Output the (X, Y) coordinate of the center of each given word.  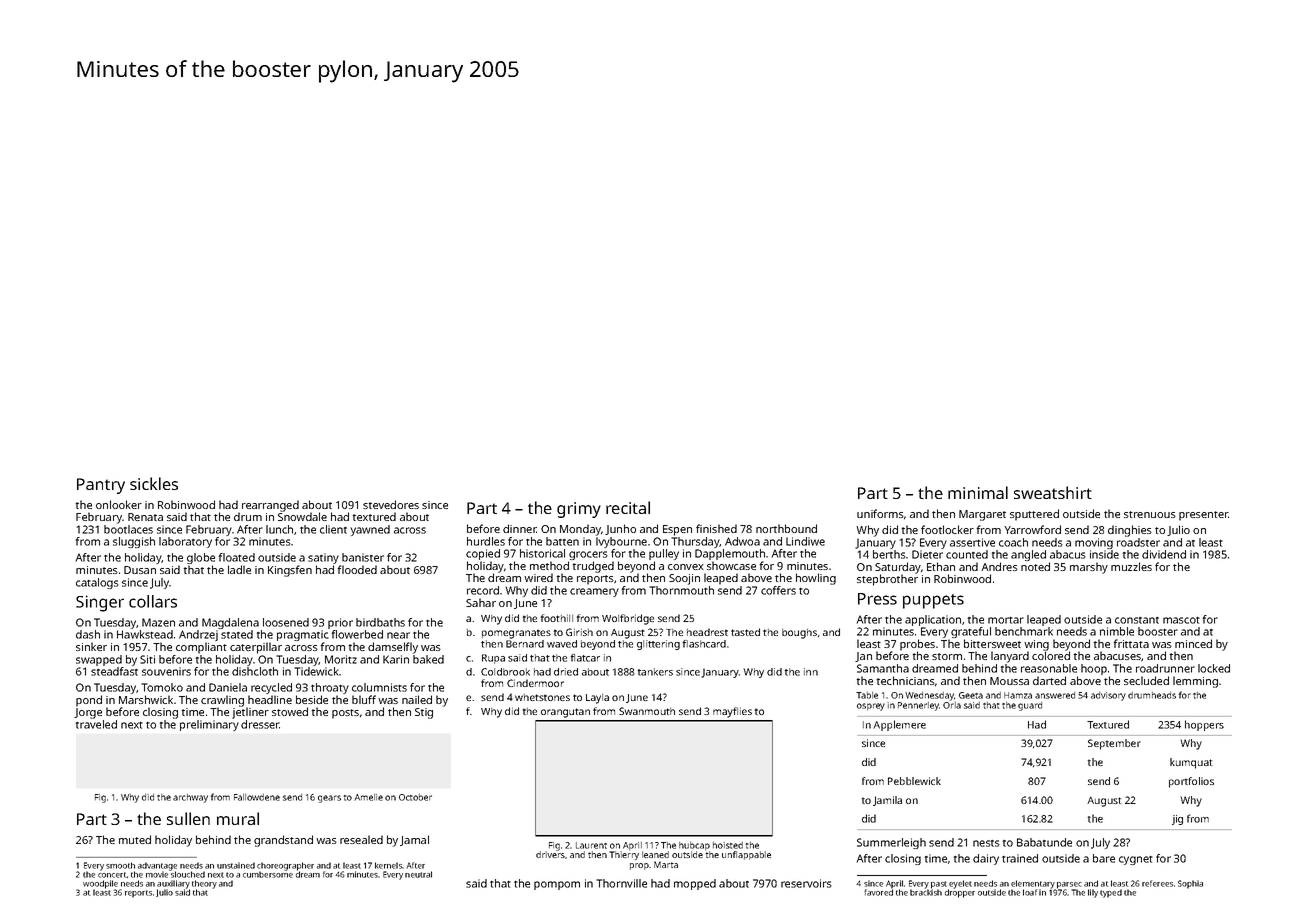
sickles (154, 483)
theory (204, 884)
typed (1111, 893)
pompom (557, 885)
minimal (978, 492)
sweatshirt (1053, 492)
